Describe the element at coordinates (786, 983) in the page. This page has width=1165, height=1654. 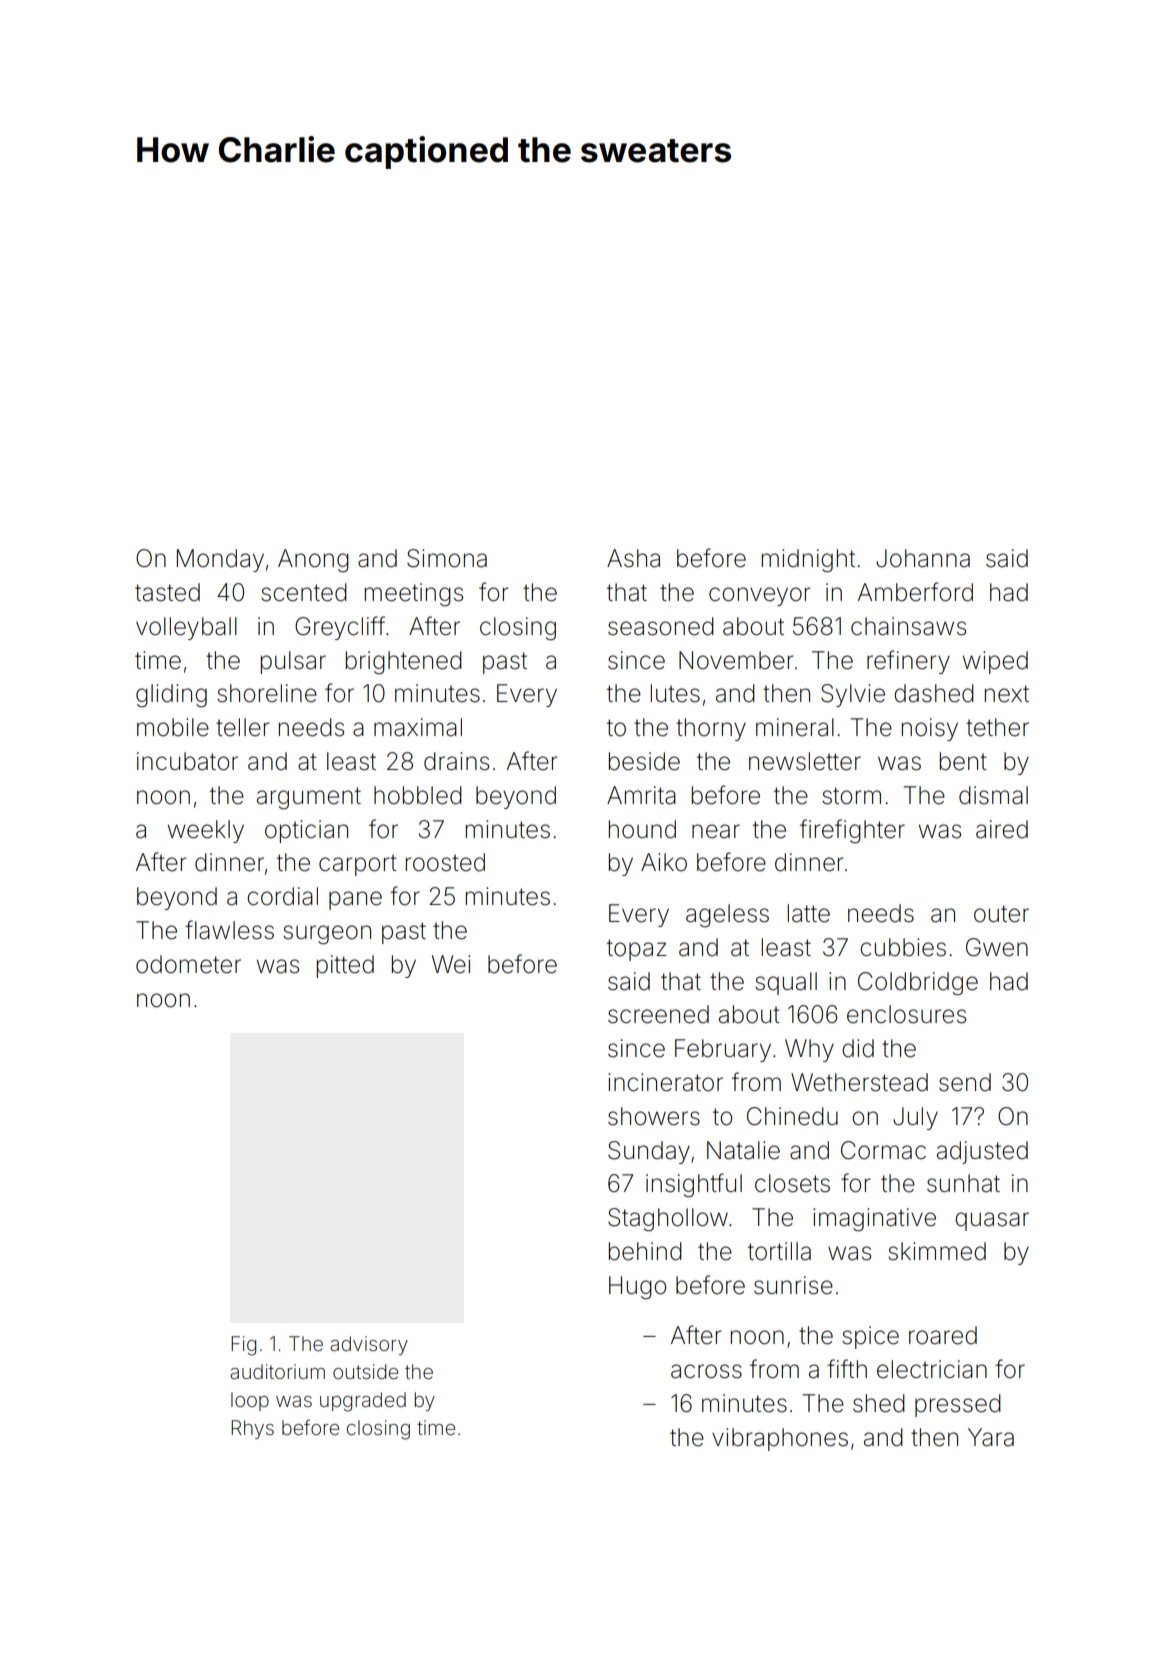
I see `squall` at that location.
